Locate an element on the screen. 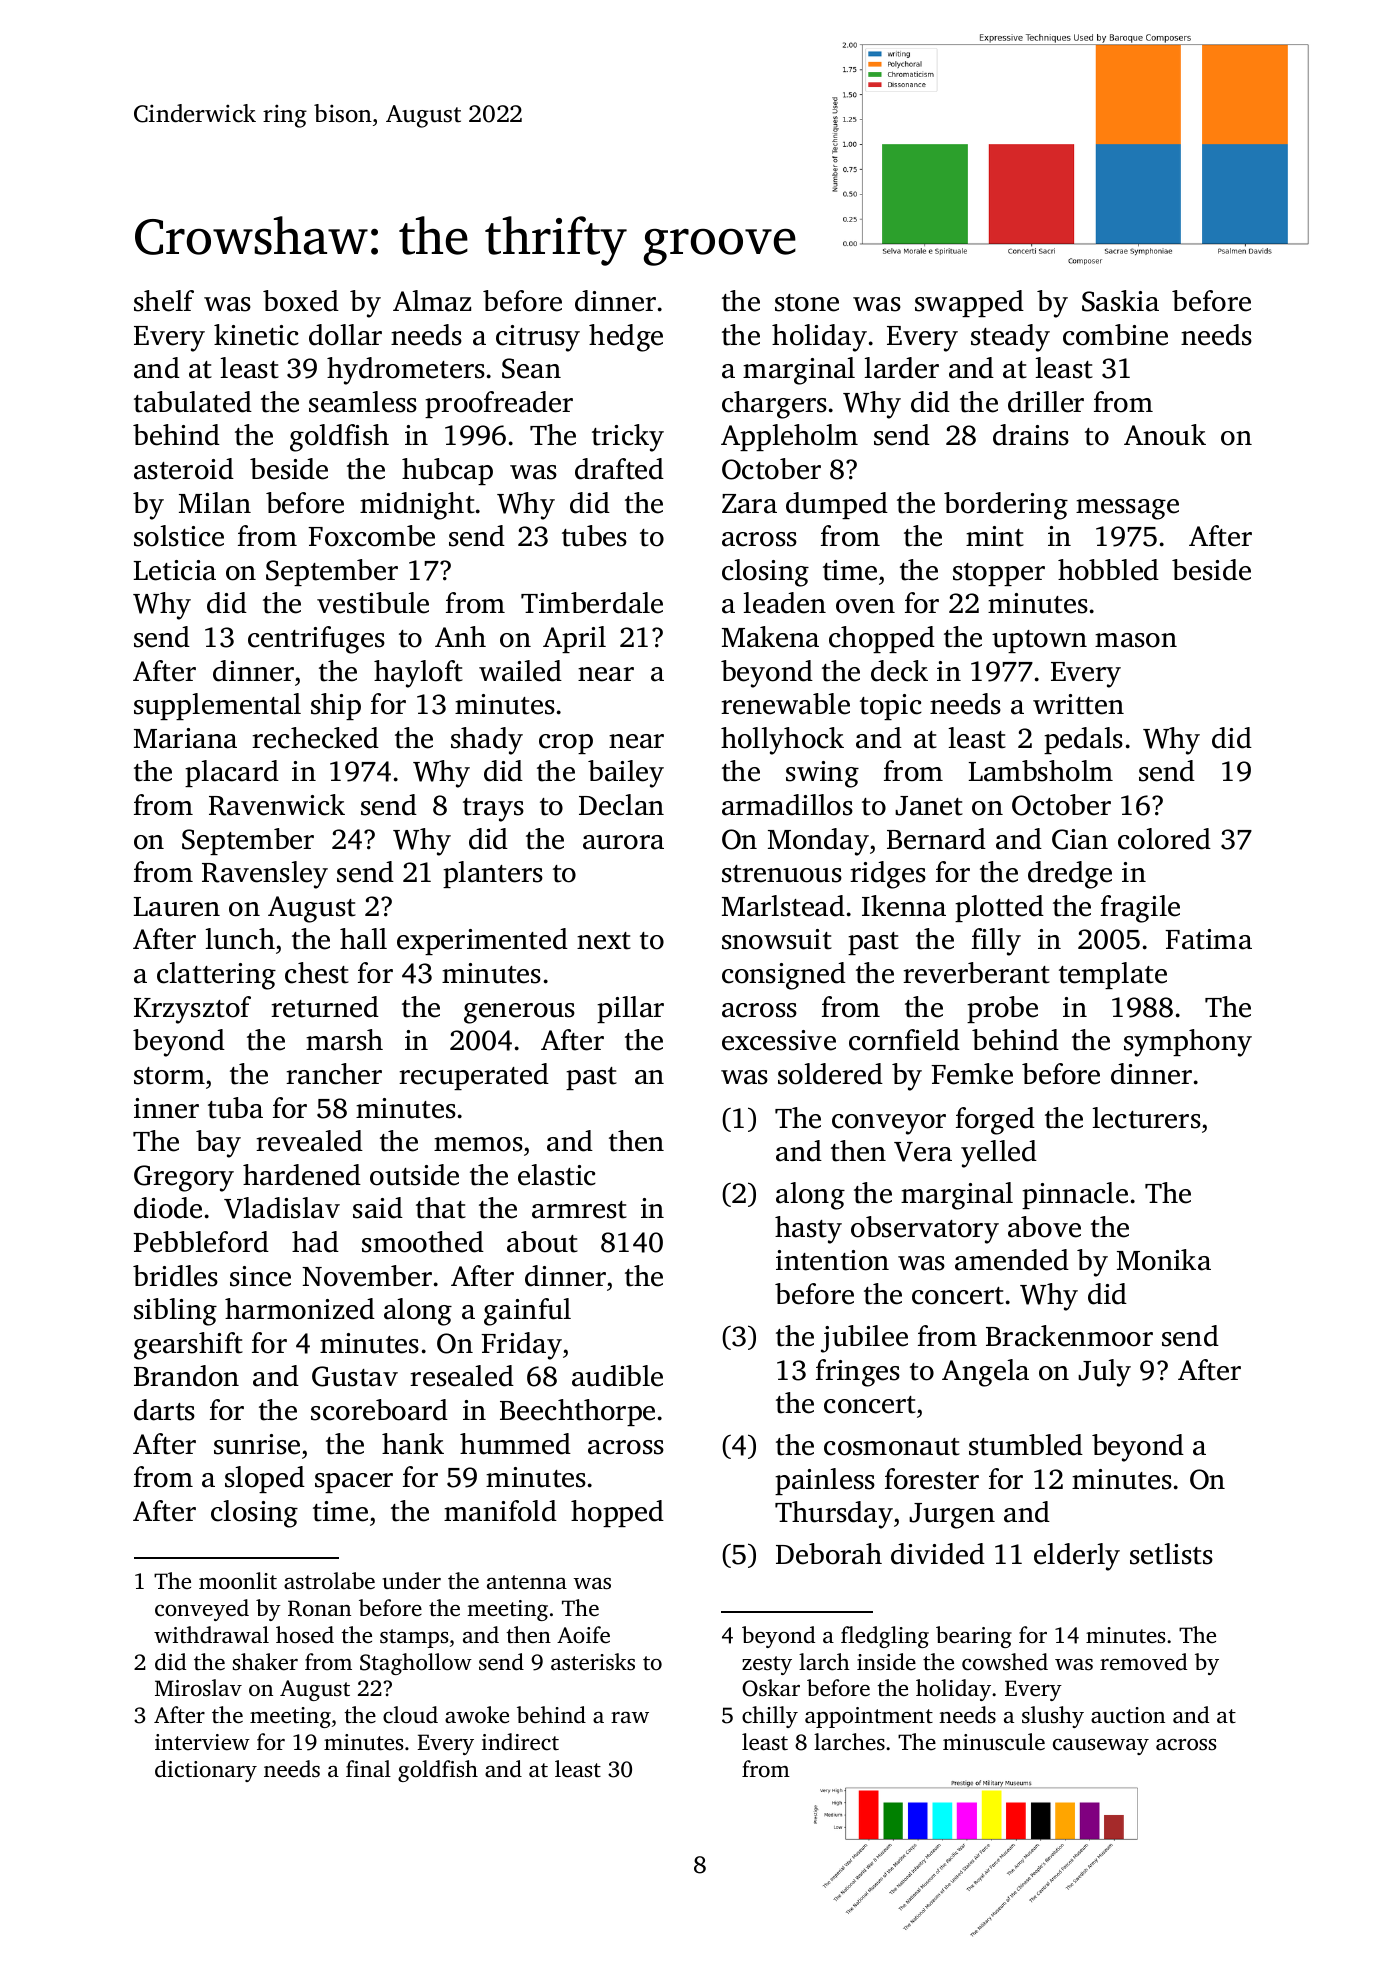 This screenshot has width=1386, height=1969. Brackenmoor is located at coordinates (1069, 1336).
